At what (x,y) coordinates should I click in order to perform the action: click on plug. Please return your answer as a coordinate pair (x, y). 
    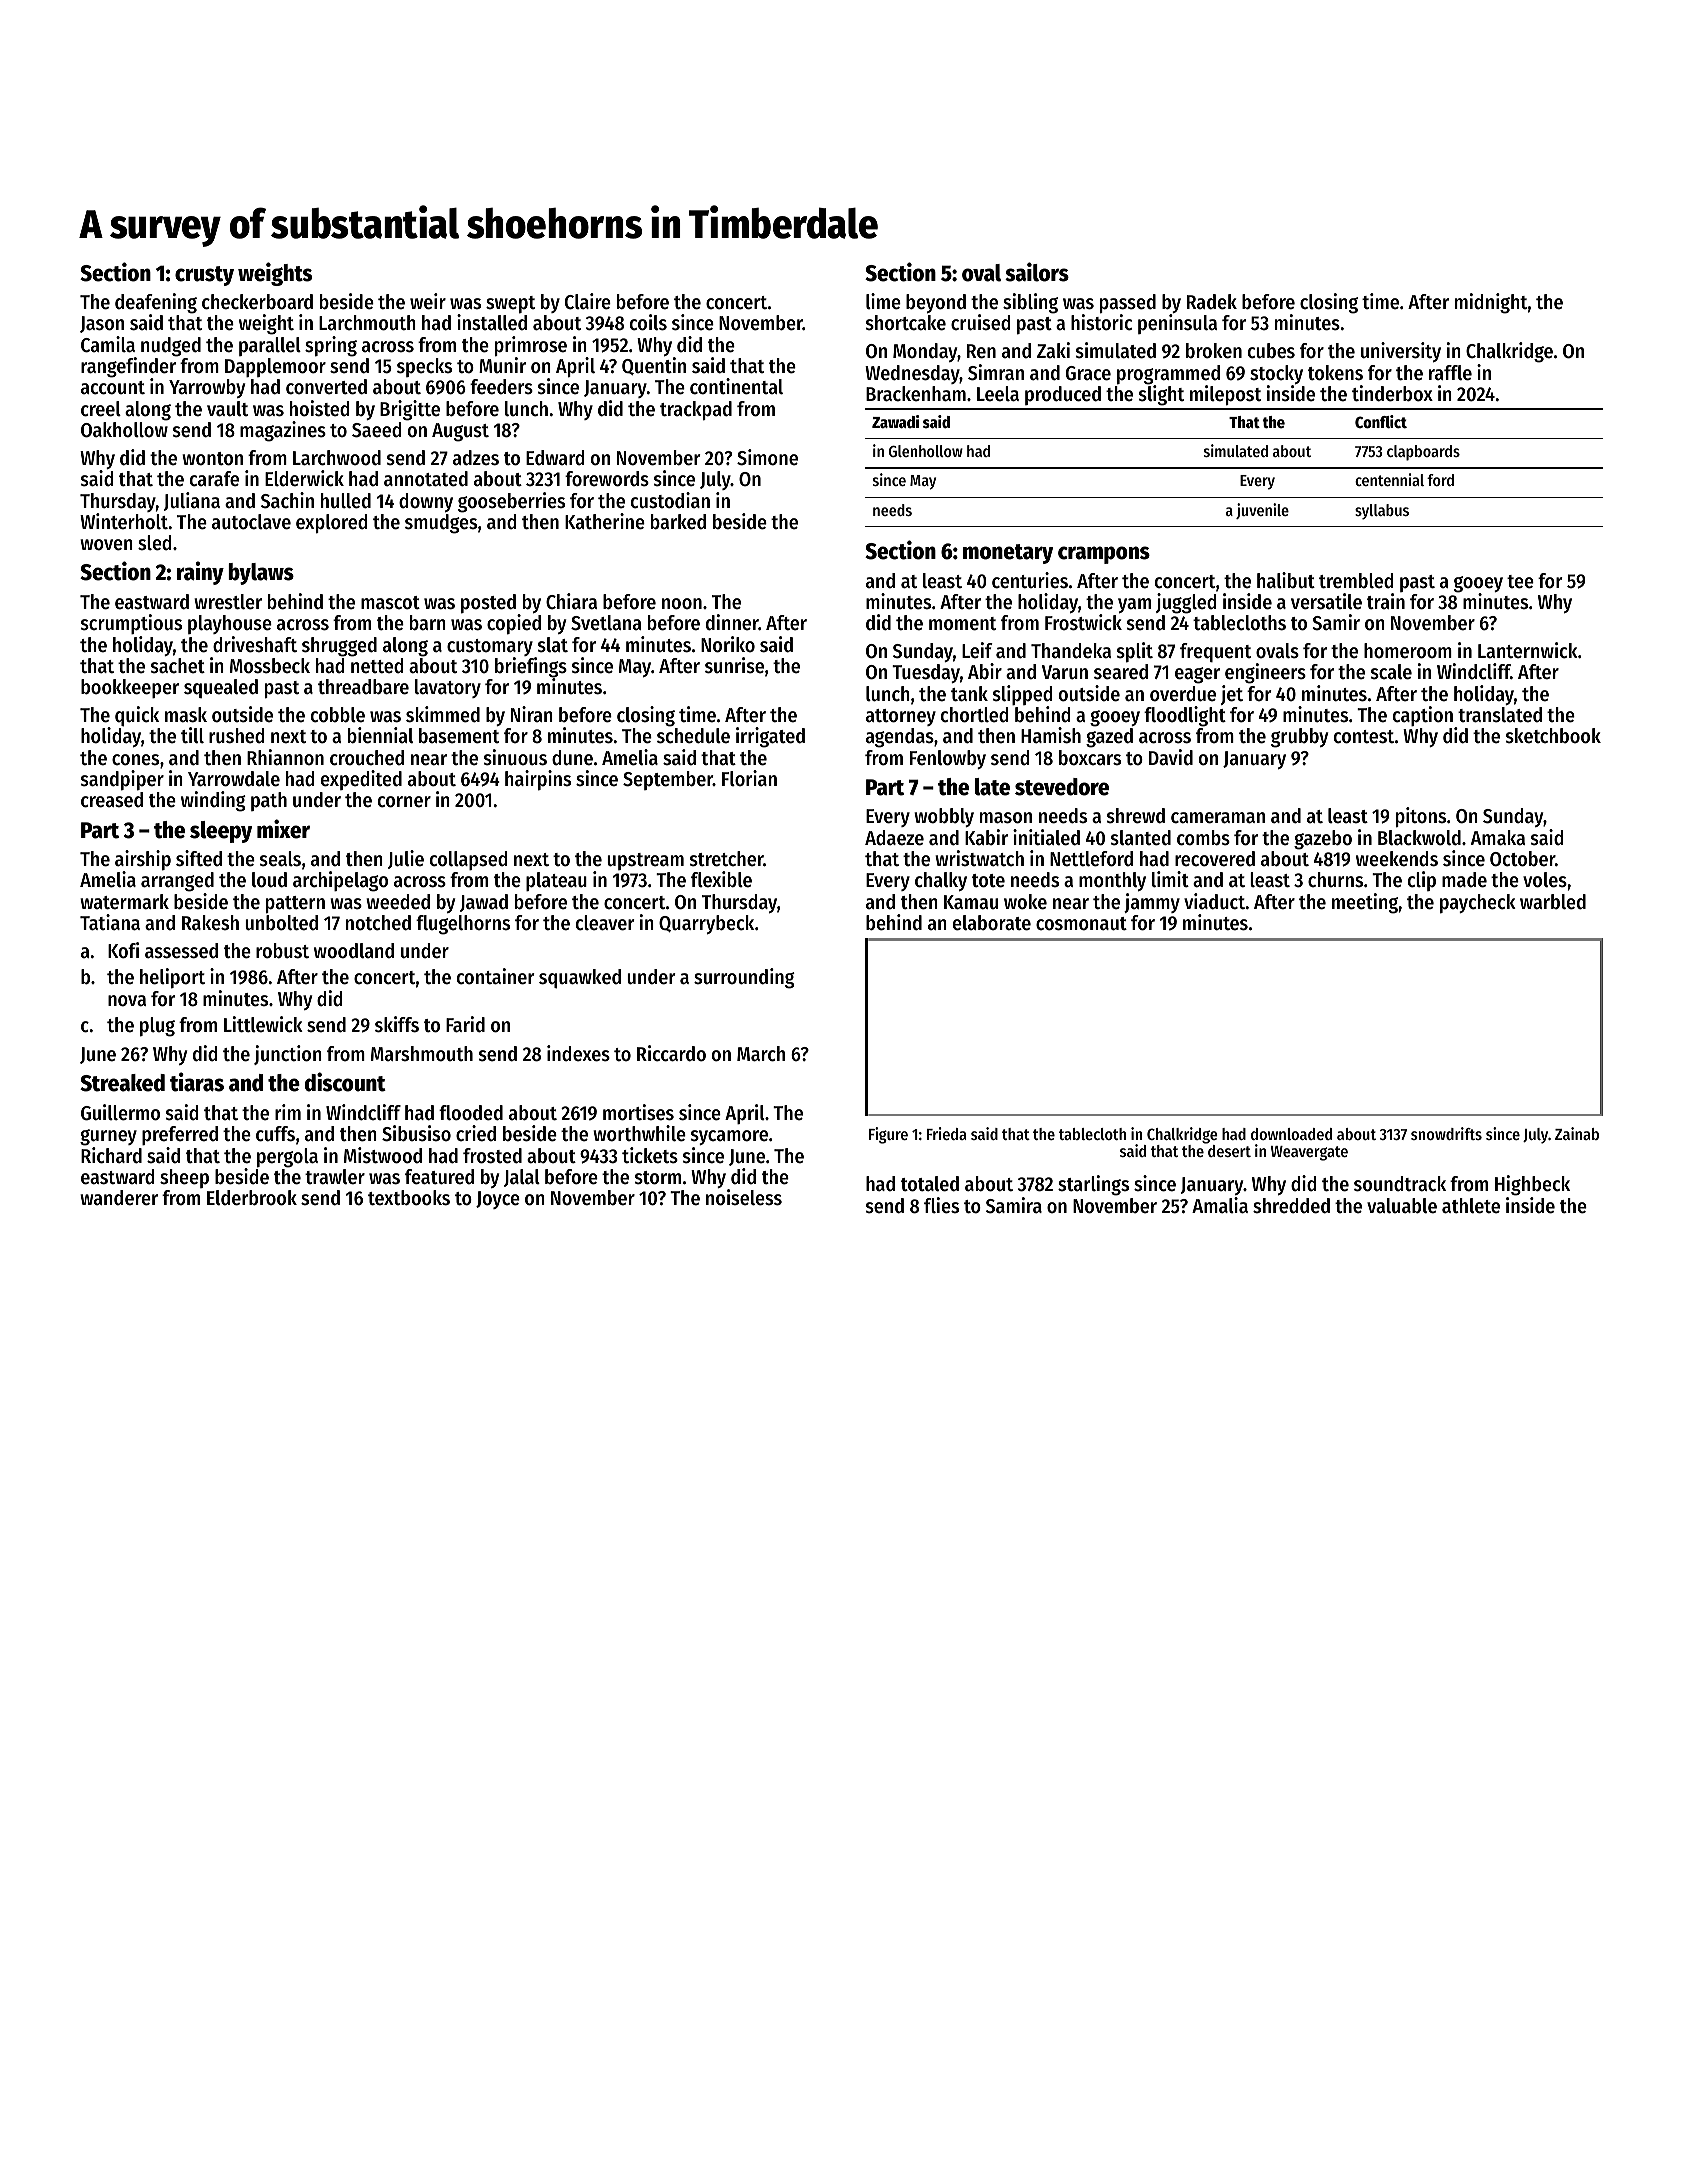
    Looking at the image, I should click on (157, 1027).
